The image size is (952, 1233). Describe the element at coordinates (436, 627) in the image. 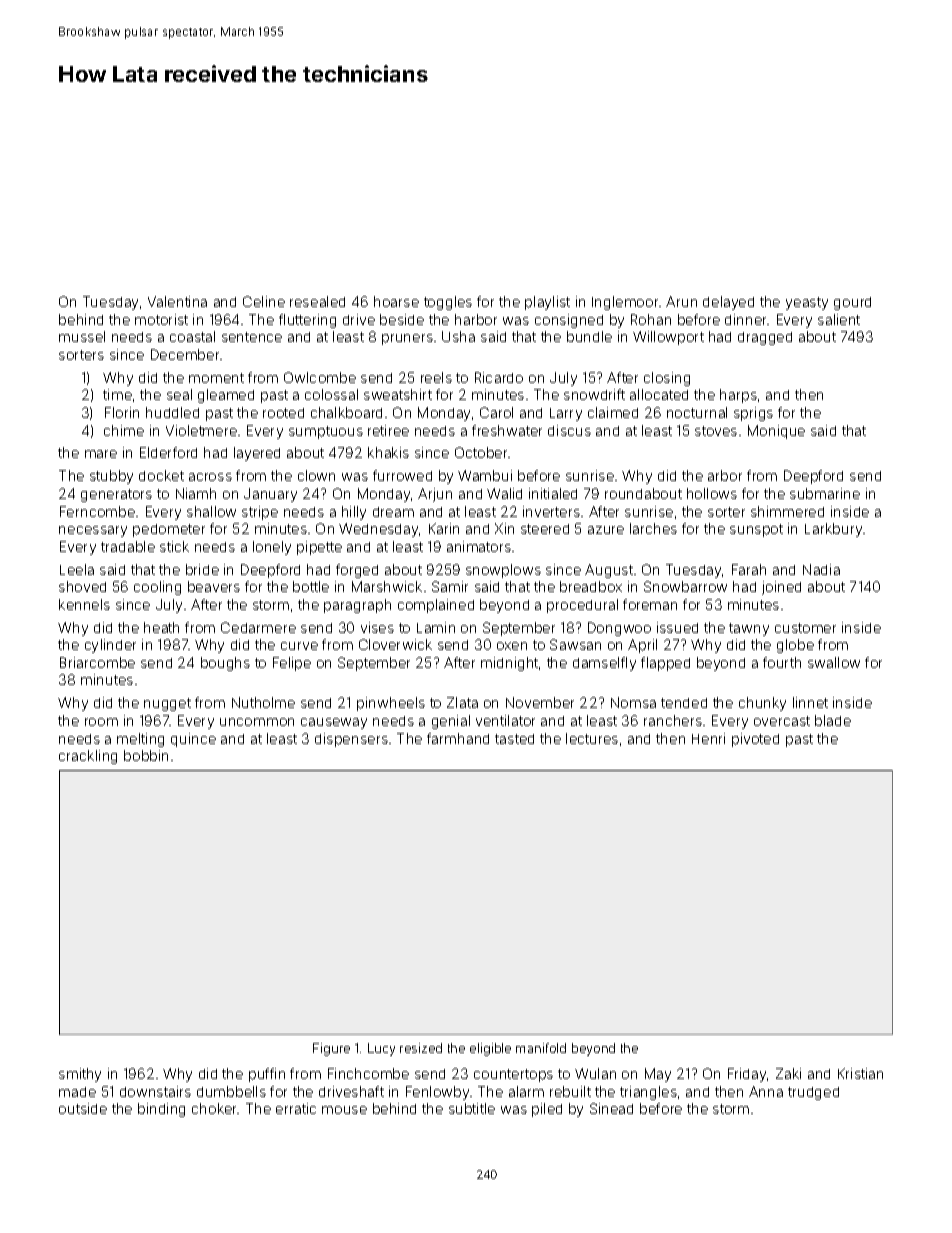

I see `Lamin` at that location.
